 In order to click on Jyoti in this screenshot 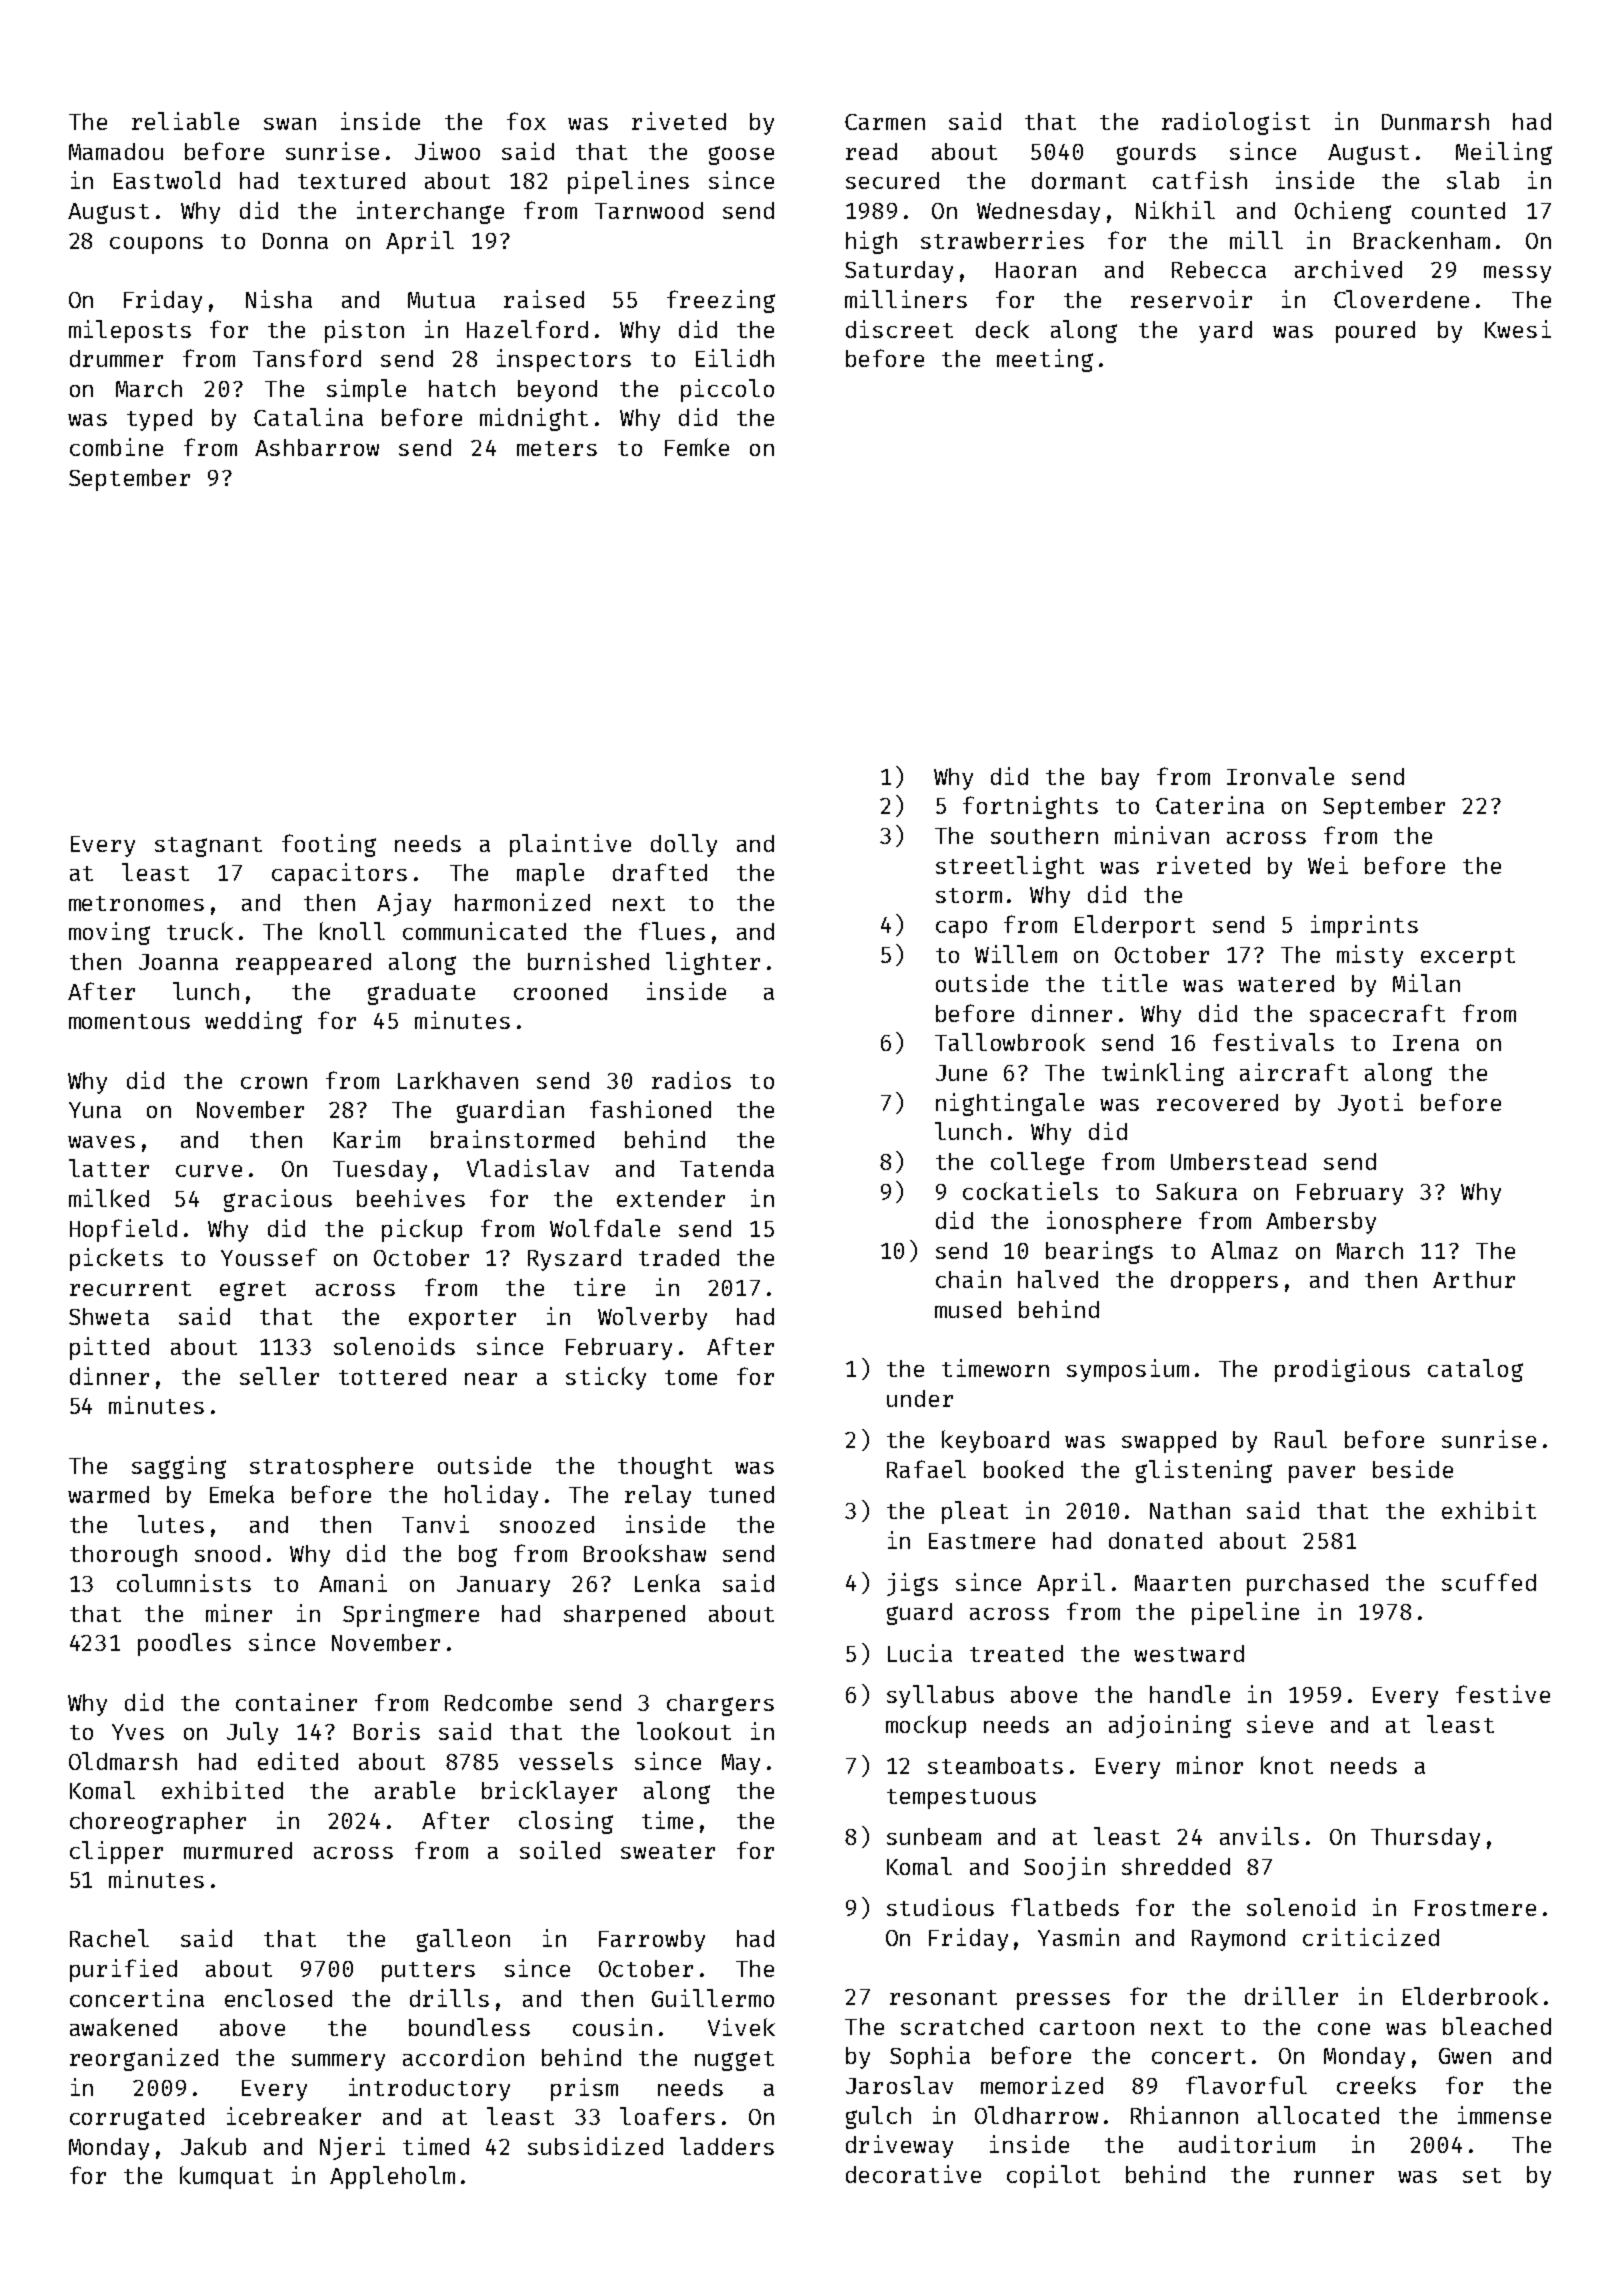, I will do `click(1370, 1104)`.
